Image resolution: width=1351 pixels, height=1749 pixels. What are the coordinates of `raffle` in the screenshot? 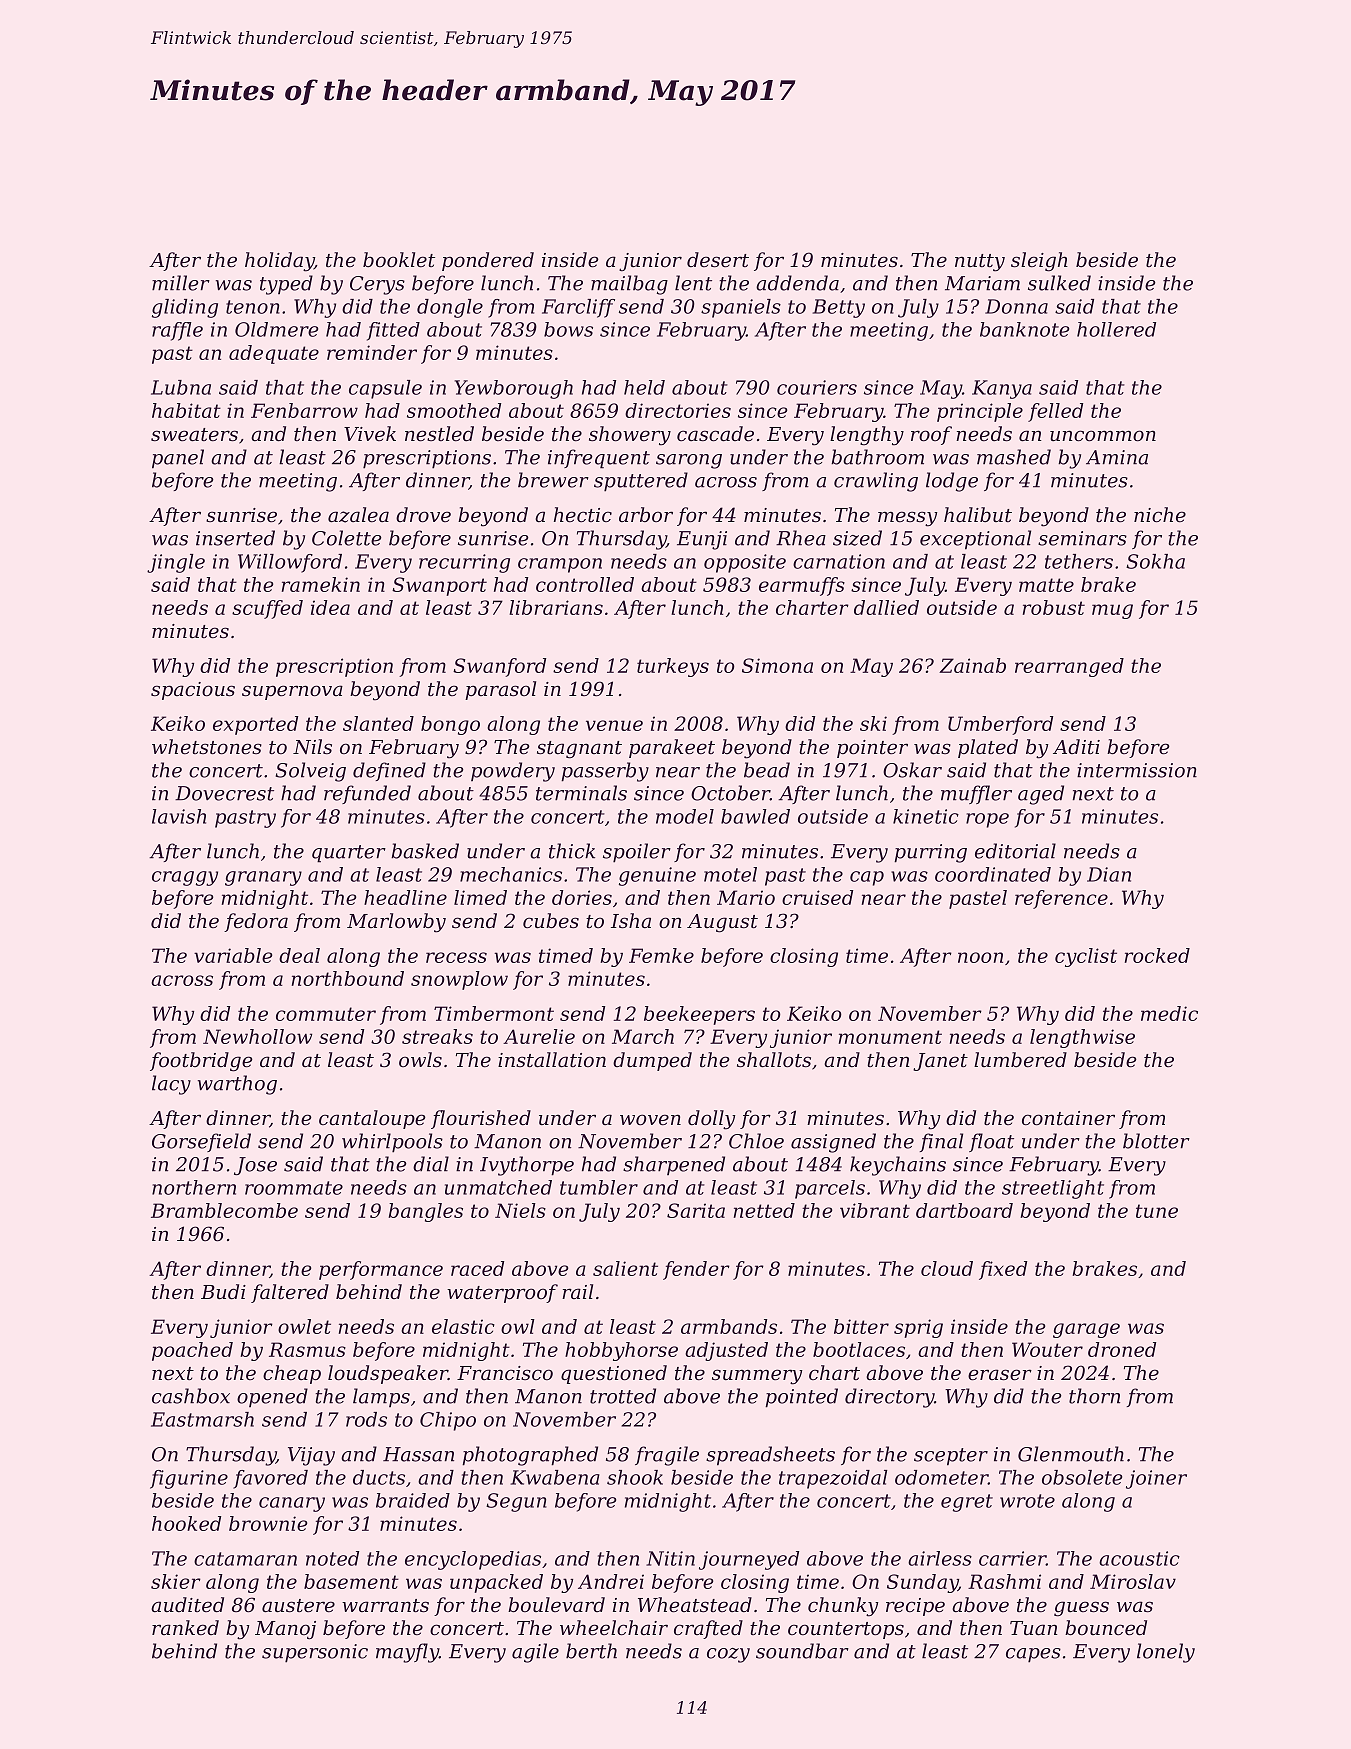 It's located at (177, 331).
